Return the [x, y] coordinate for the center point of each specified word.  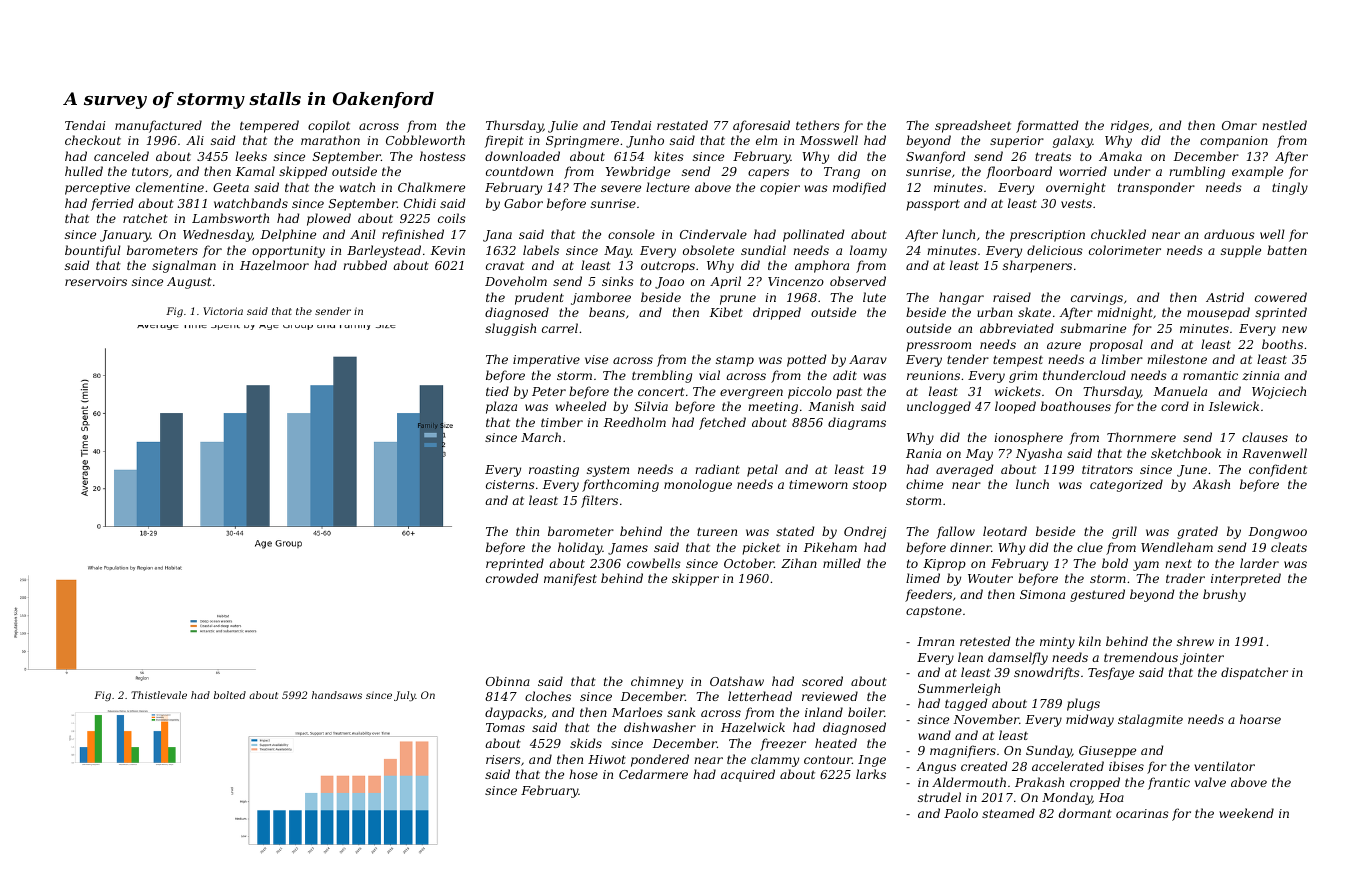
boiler [866, 712]
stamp [735, 361]
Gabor [523, 203]
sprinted [1281, 313]
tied [497, 391]
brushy [1224, 595]
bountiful [93, 251]
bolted [230, 695]
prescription [1047, 236]
